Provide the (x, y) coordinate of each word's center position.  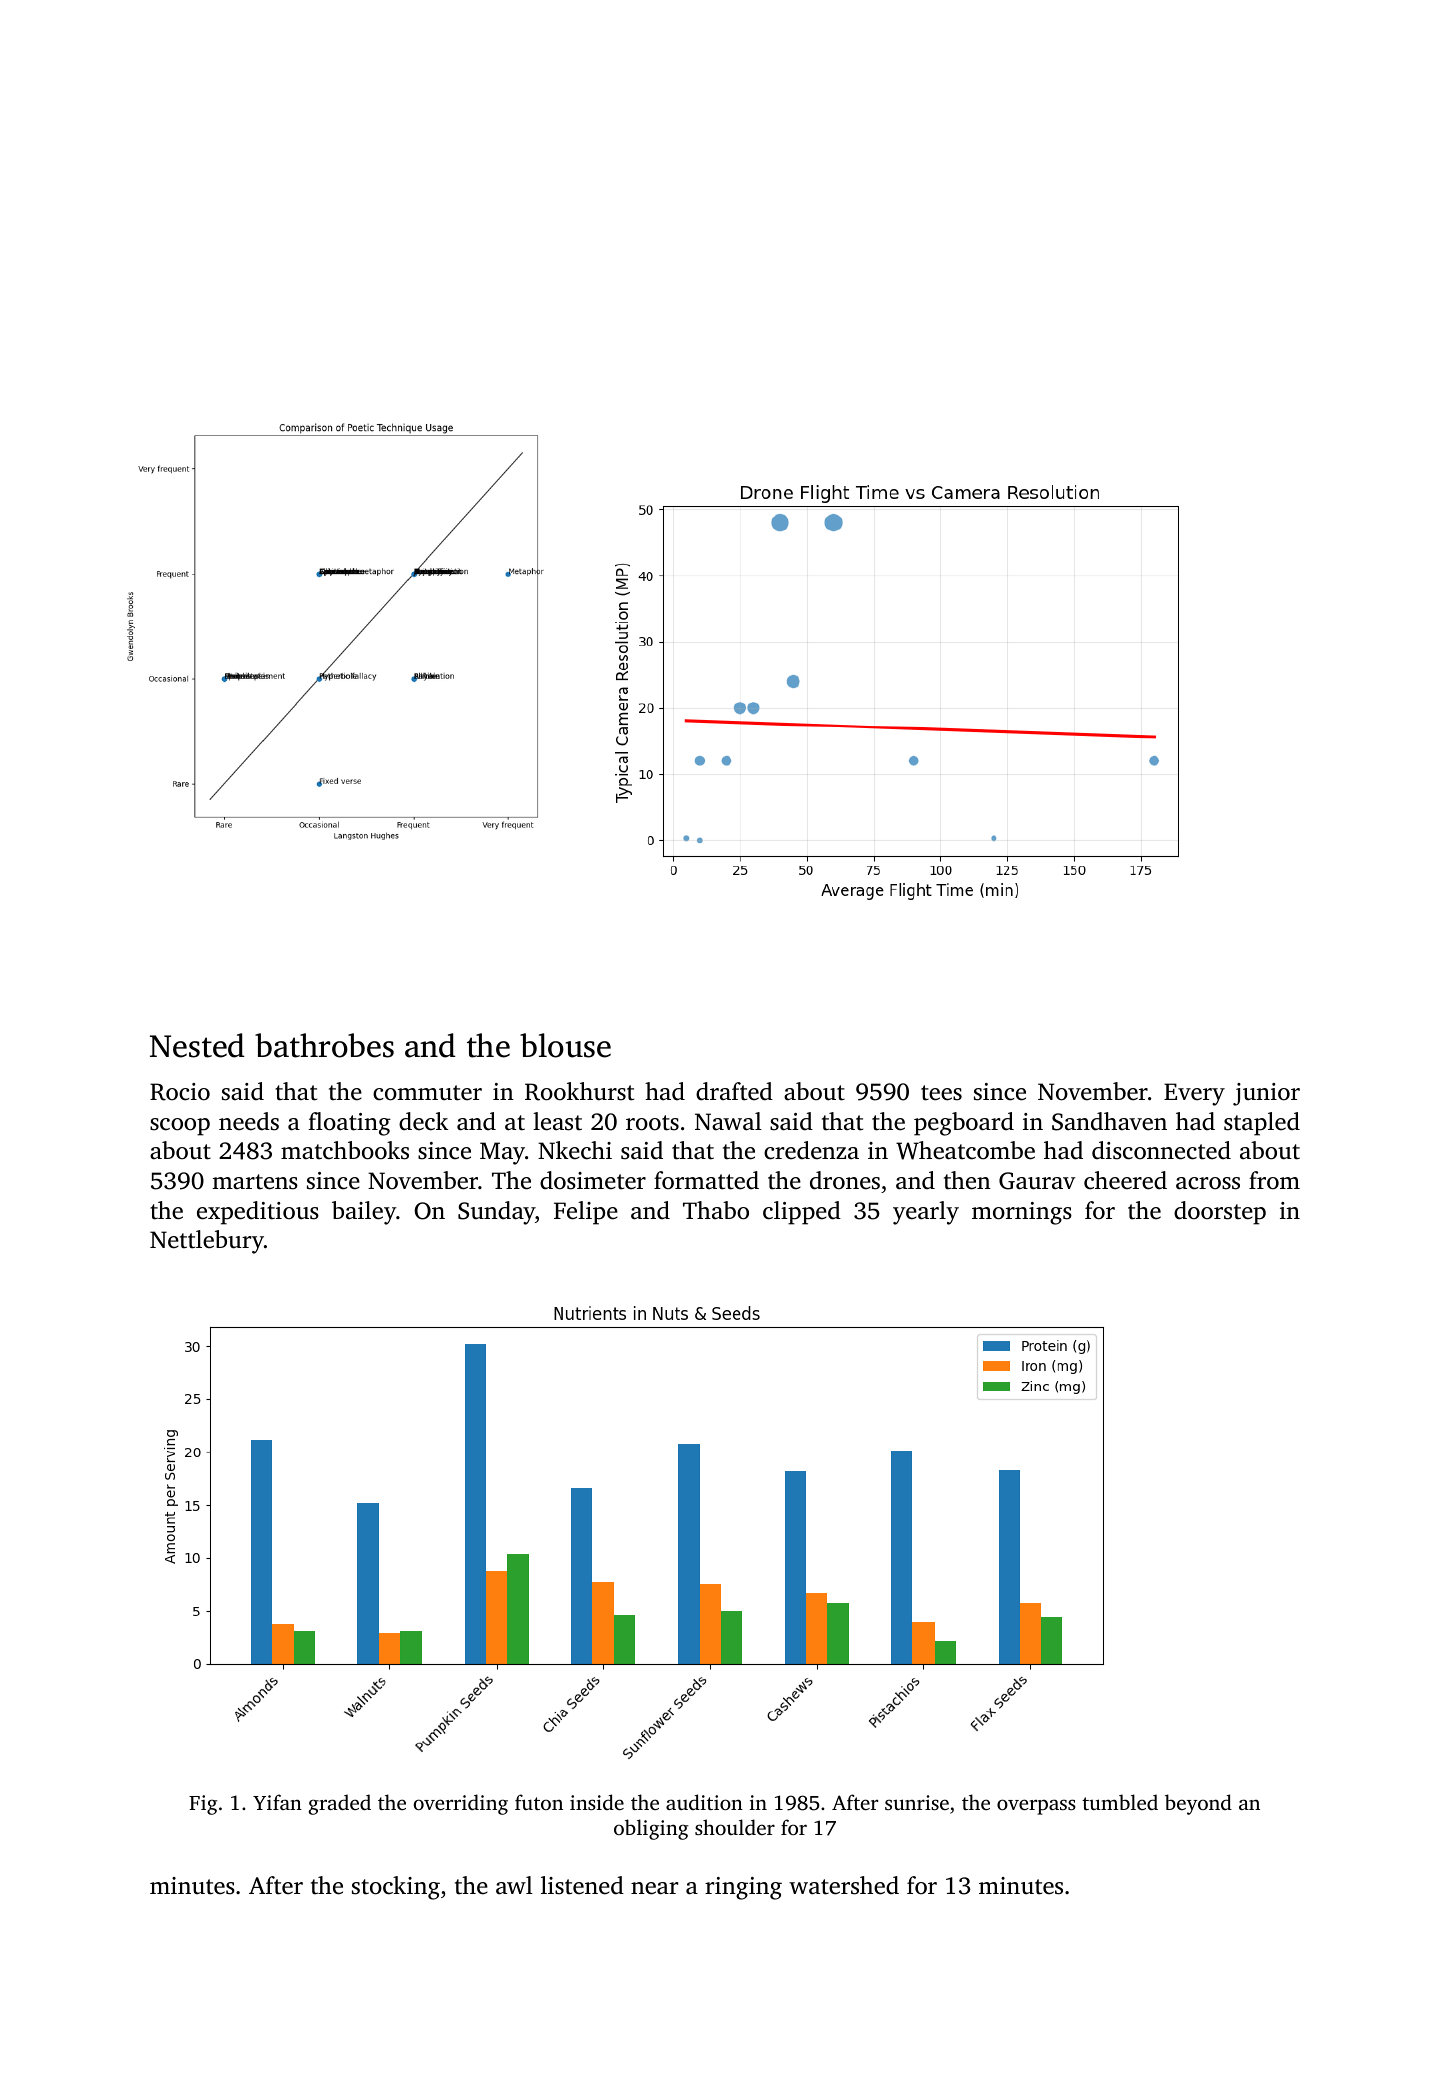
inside (597, 1802)
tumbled (1120, 1802)
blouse (565, 1045)
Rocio (180, 1092)
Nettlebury (207, 1242)
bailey (364, 1213)
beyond (1198, 1804)
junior (1266, 1094)
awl (514, 1885)
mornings (1022, 1213)
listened (582, 1885)
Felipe (586, 1213)
